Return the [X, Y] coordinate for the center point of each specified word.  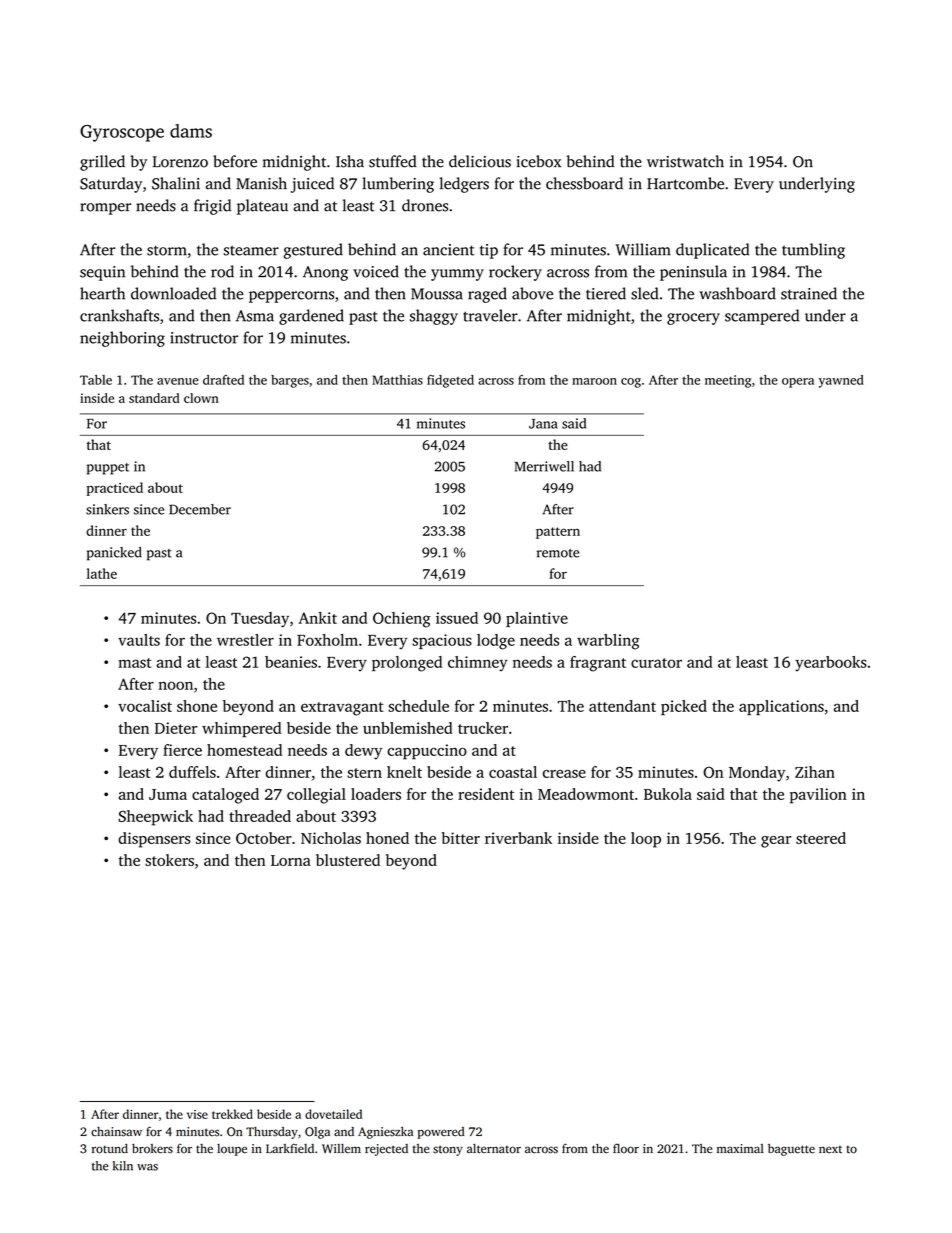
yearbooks [831, 663]
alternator [494, 1149]
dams [191, 131]
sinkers [107, 509]
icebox [538, 161]
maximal [740, 1148]
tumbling [813, 251]
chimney [478, 663]
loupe [232, 1150]
